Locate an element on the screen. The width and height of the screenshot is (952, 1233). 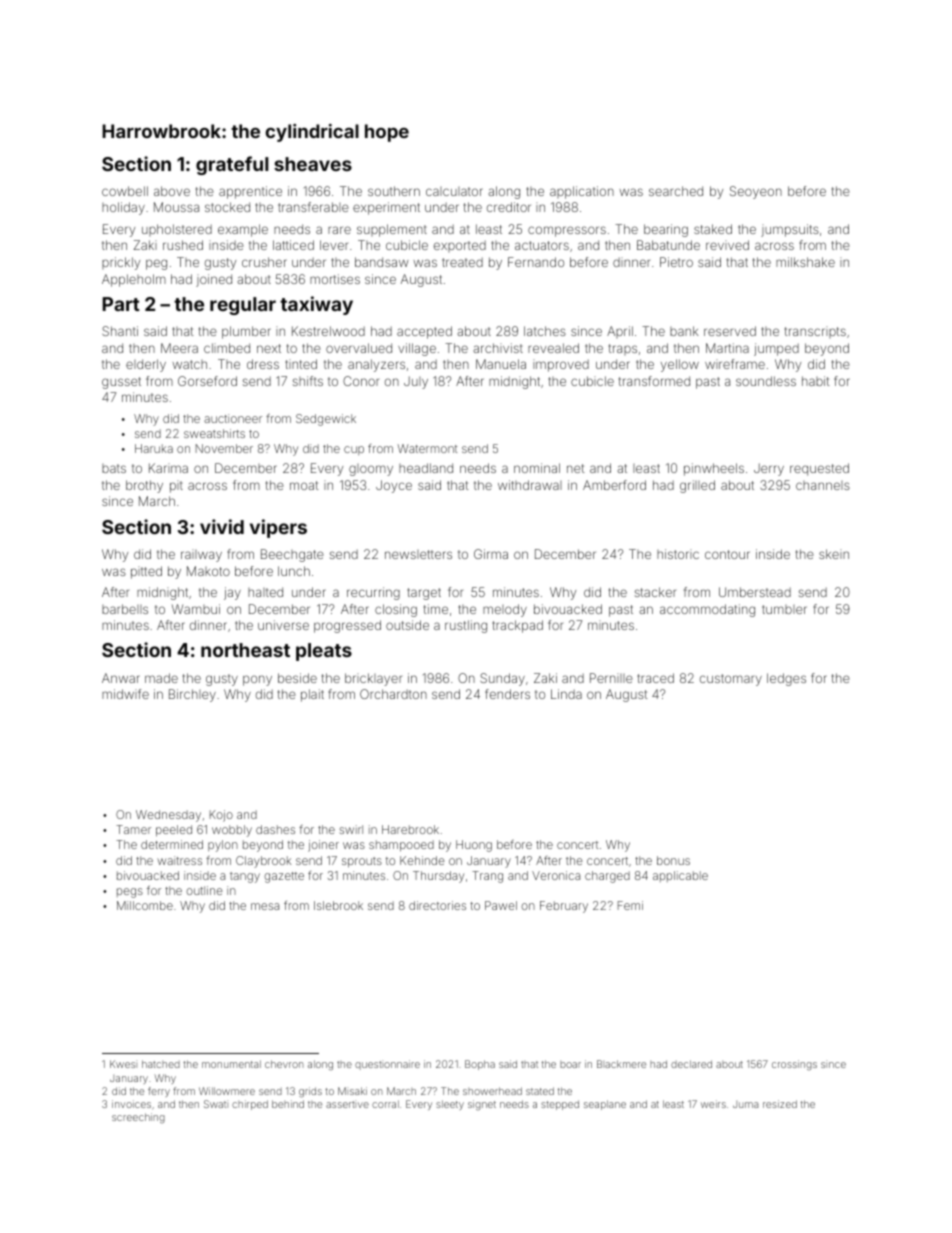
grateful is located at coordinates (232, 165).
